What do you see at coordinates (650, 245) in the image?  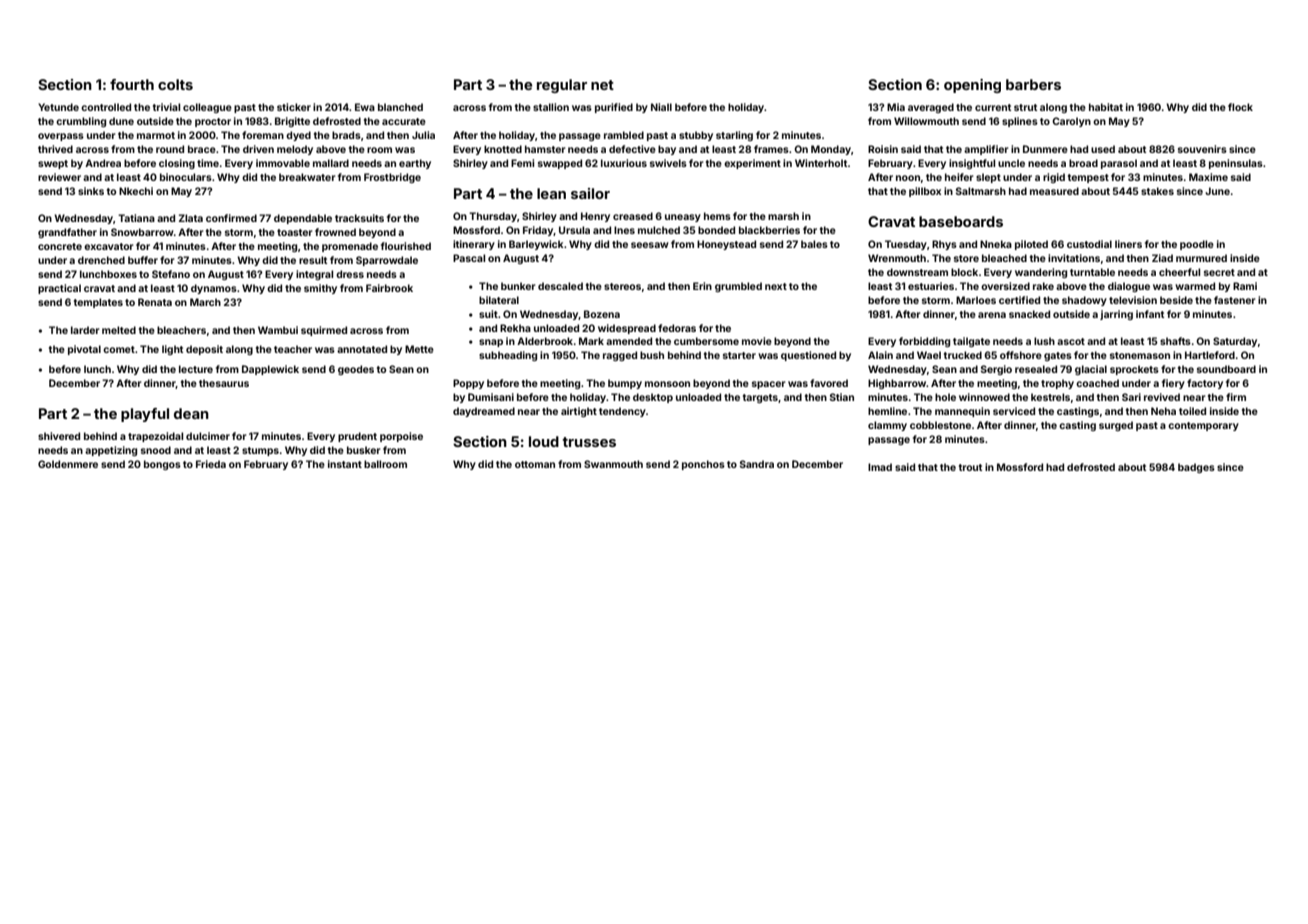 I see `seesaw` at bounding box center [650, 245].
